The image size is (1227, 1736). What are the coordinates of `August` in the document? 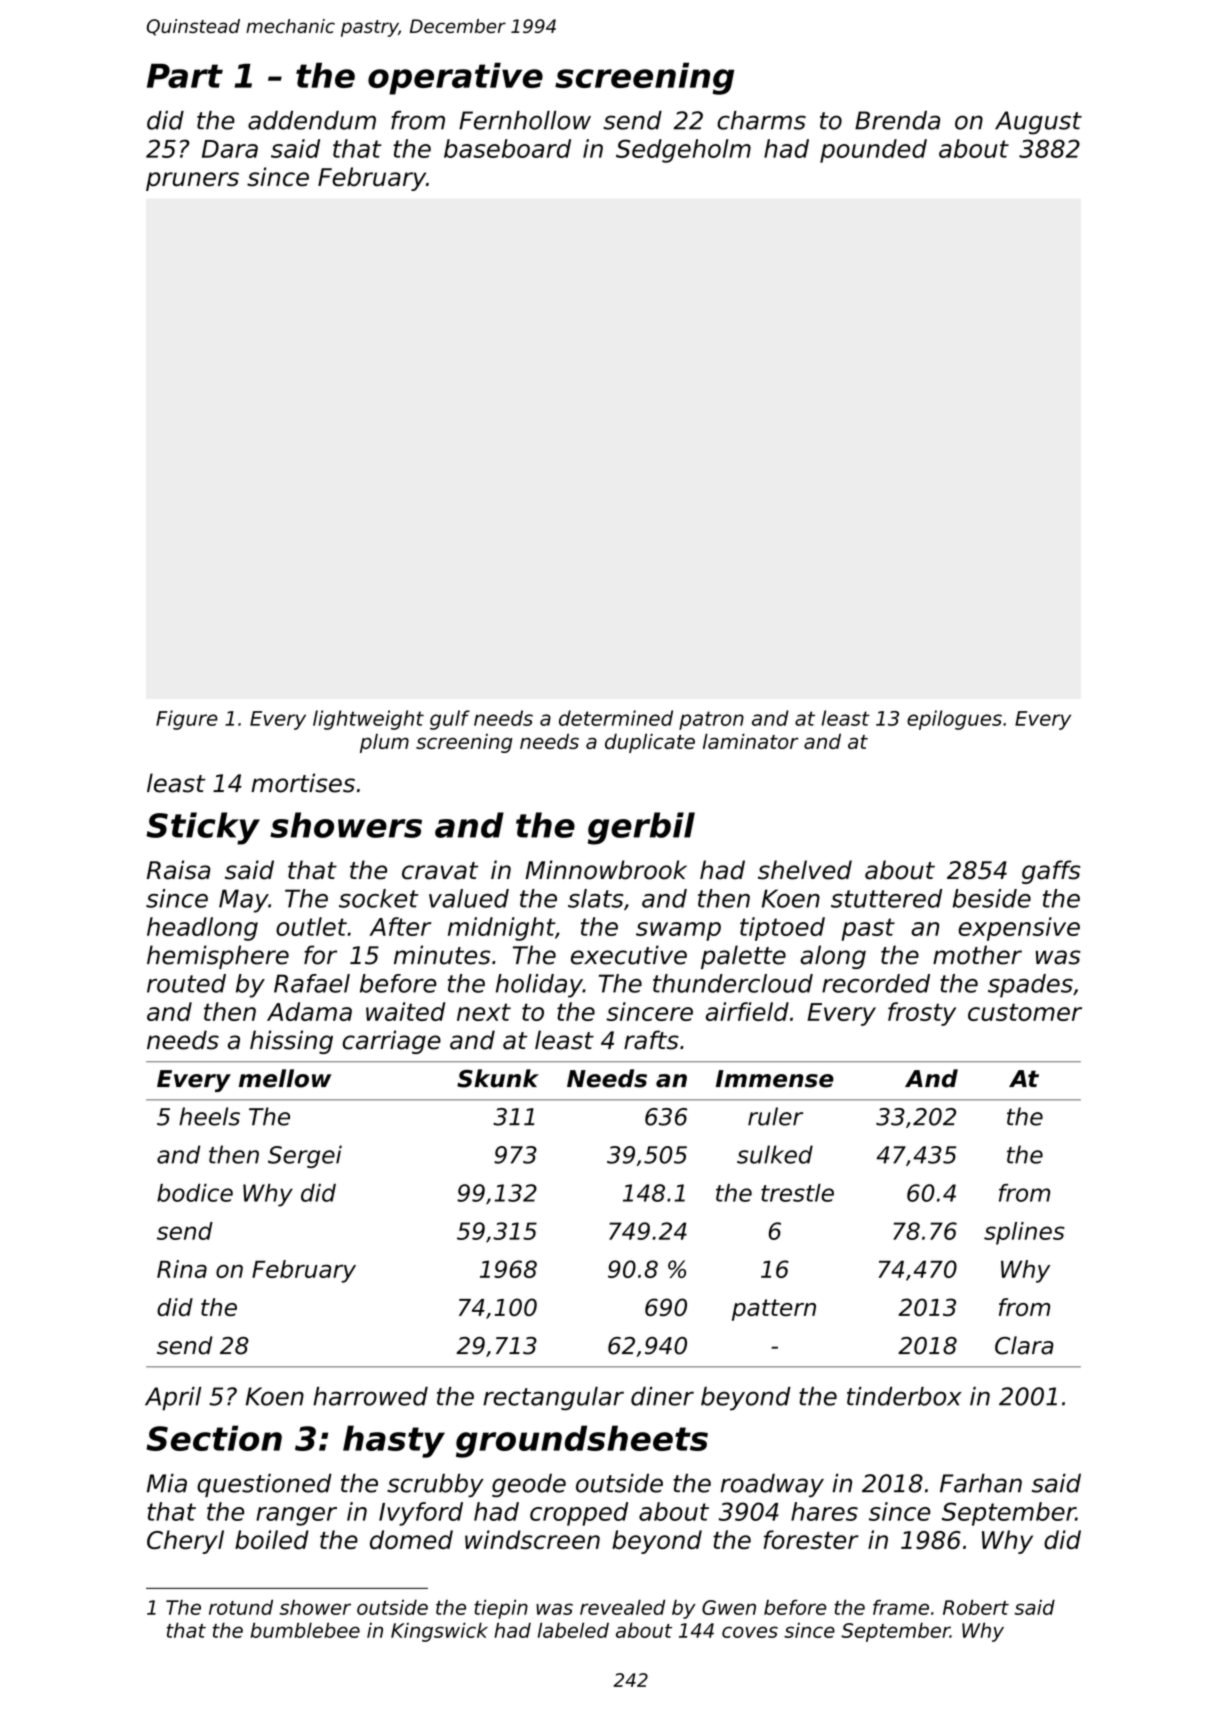 It's located at (1038, 123).
